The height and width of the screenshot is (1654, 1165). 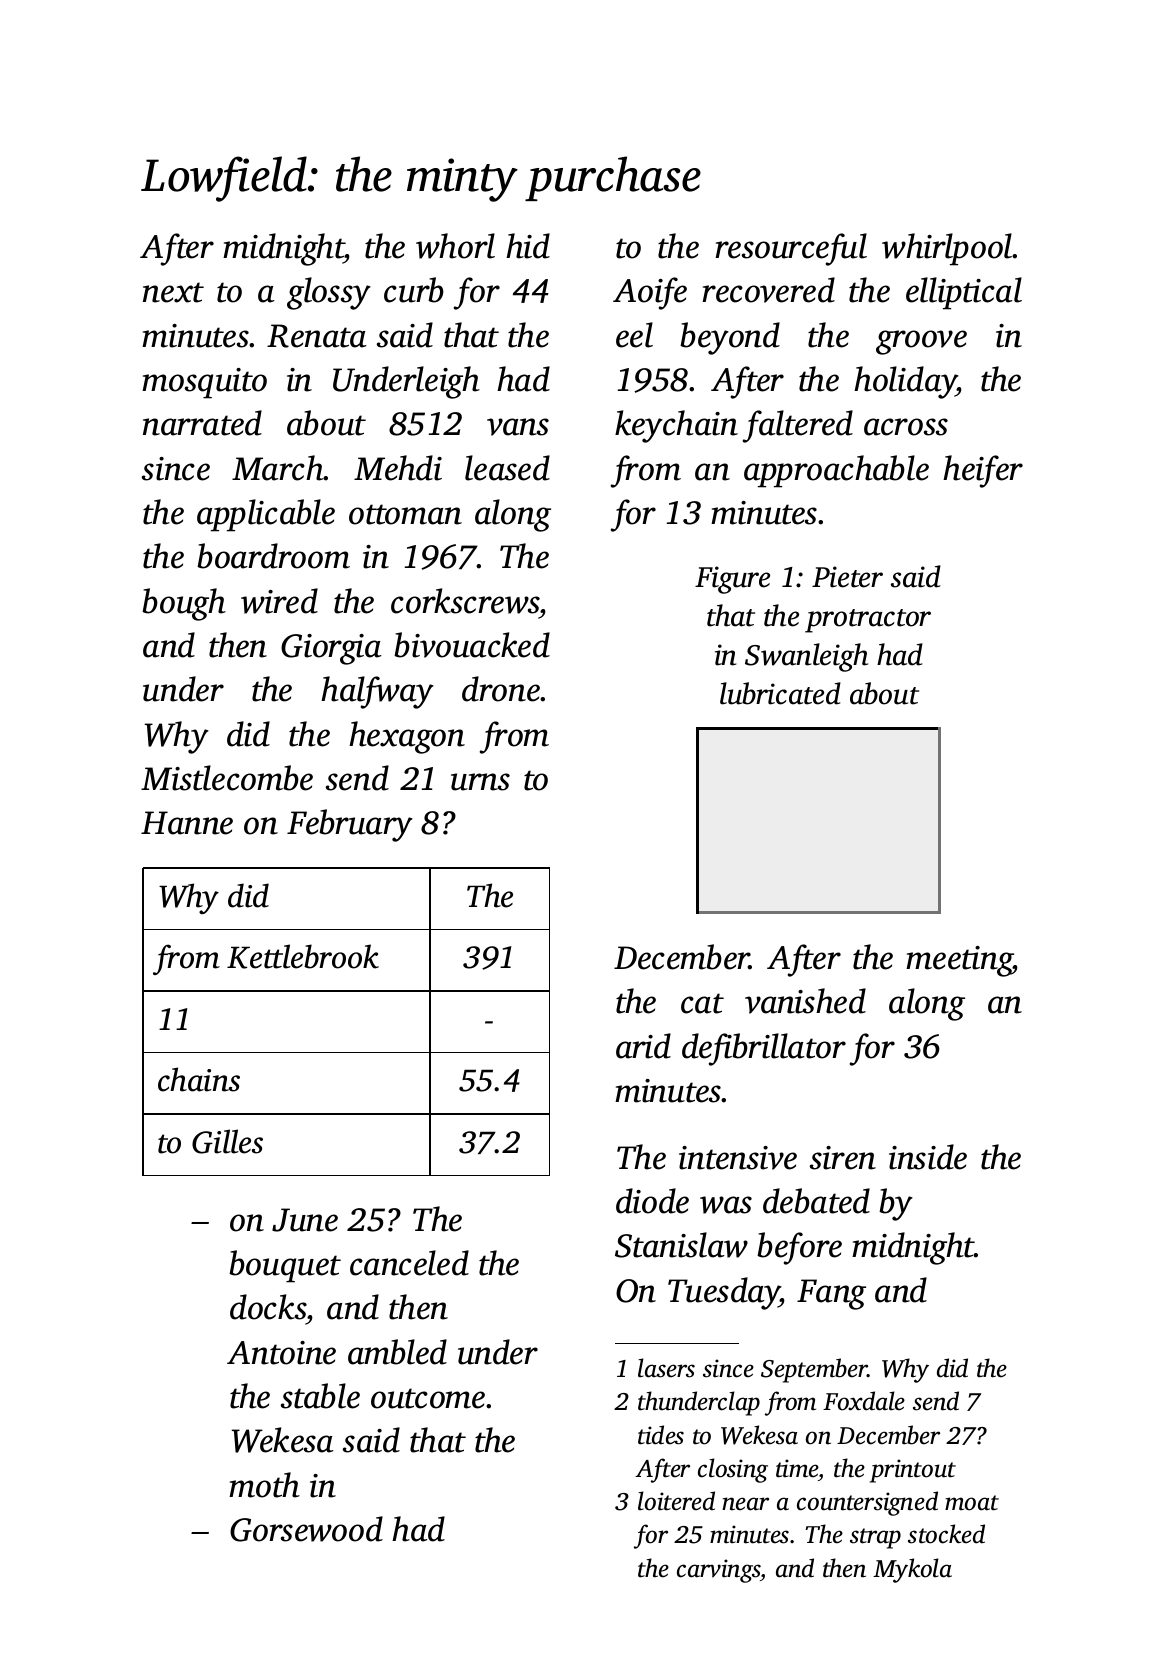 I want to click on diode, so click(x=652, y=1201).
